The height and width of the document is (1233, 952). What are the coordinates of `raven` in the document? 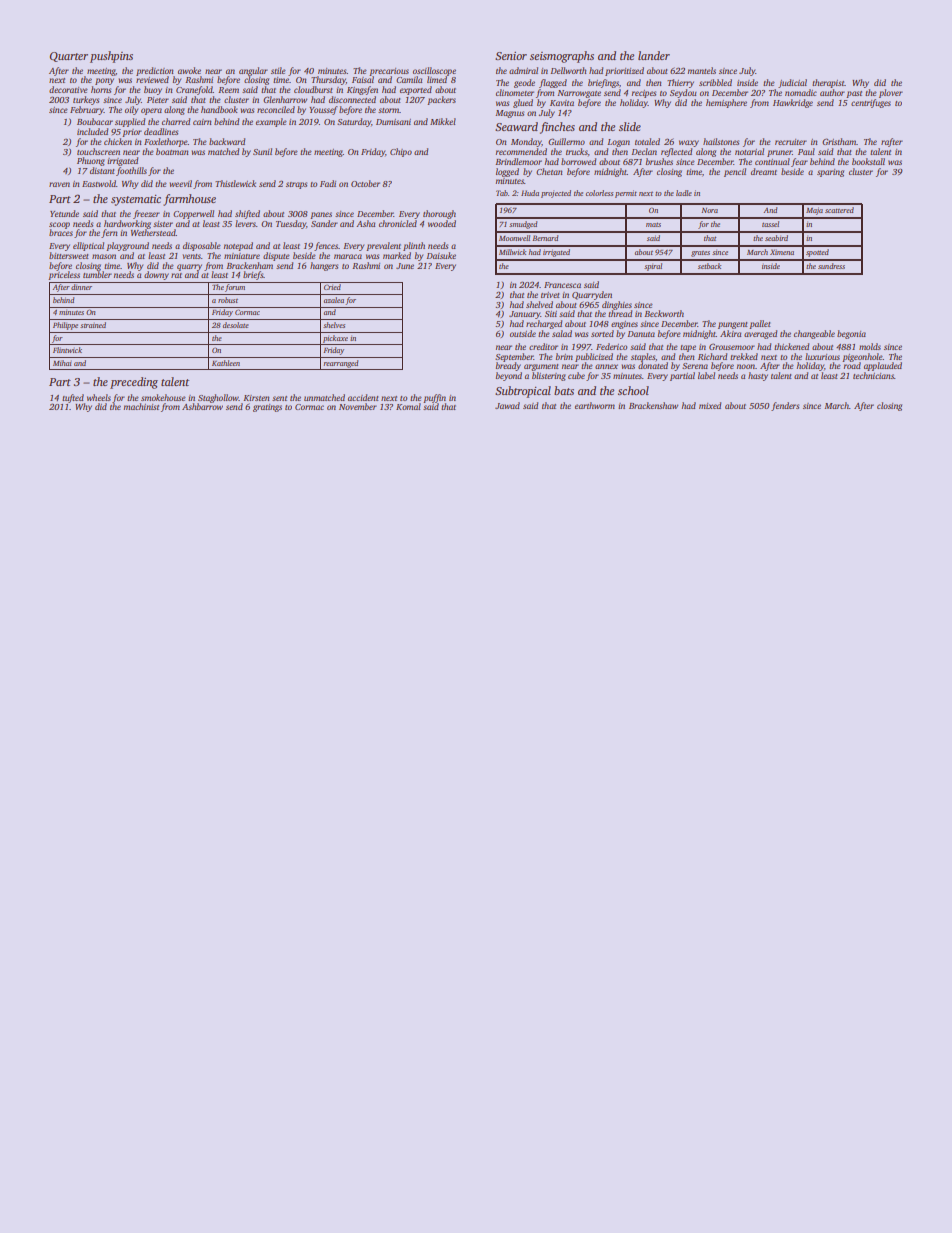 It's located at (59, 184).
